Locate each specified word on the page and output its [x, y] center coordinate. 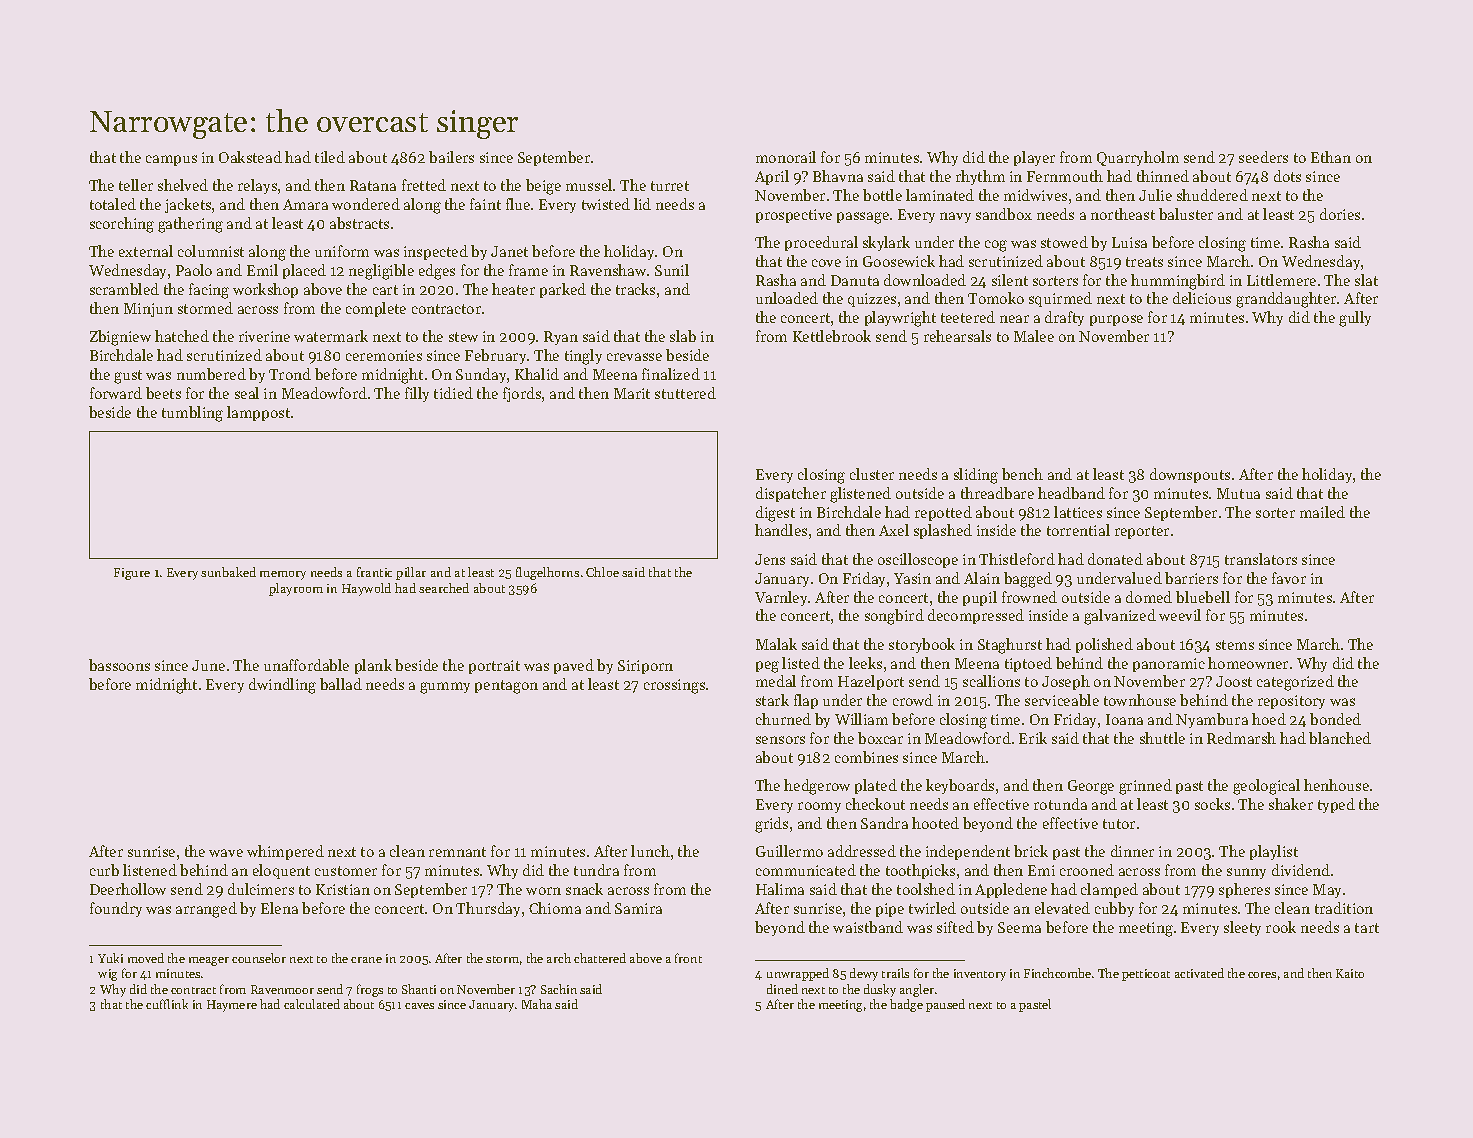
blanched [1340, 738]
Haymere [232, 1006]
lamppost [258, 413]
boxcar [880, 738]
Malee [1034, 336]
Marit [632, 393]
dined [782, 989]
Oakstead [250, 157]
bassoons [119, 665]
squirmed [1060, 299]
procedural [821, 243]
